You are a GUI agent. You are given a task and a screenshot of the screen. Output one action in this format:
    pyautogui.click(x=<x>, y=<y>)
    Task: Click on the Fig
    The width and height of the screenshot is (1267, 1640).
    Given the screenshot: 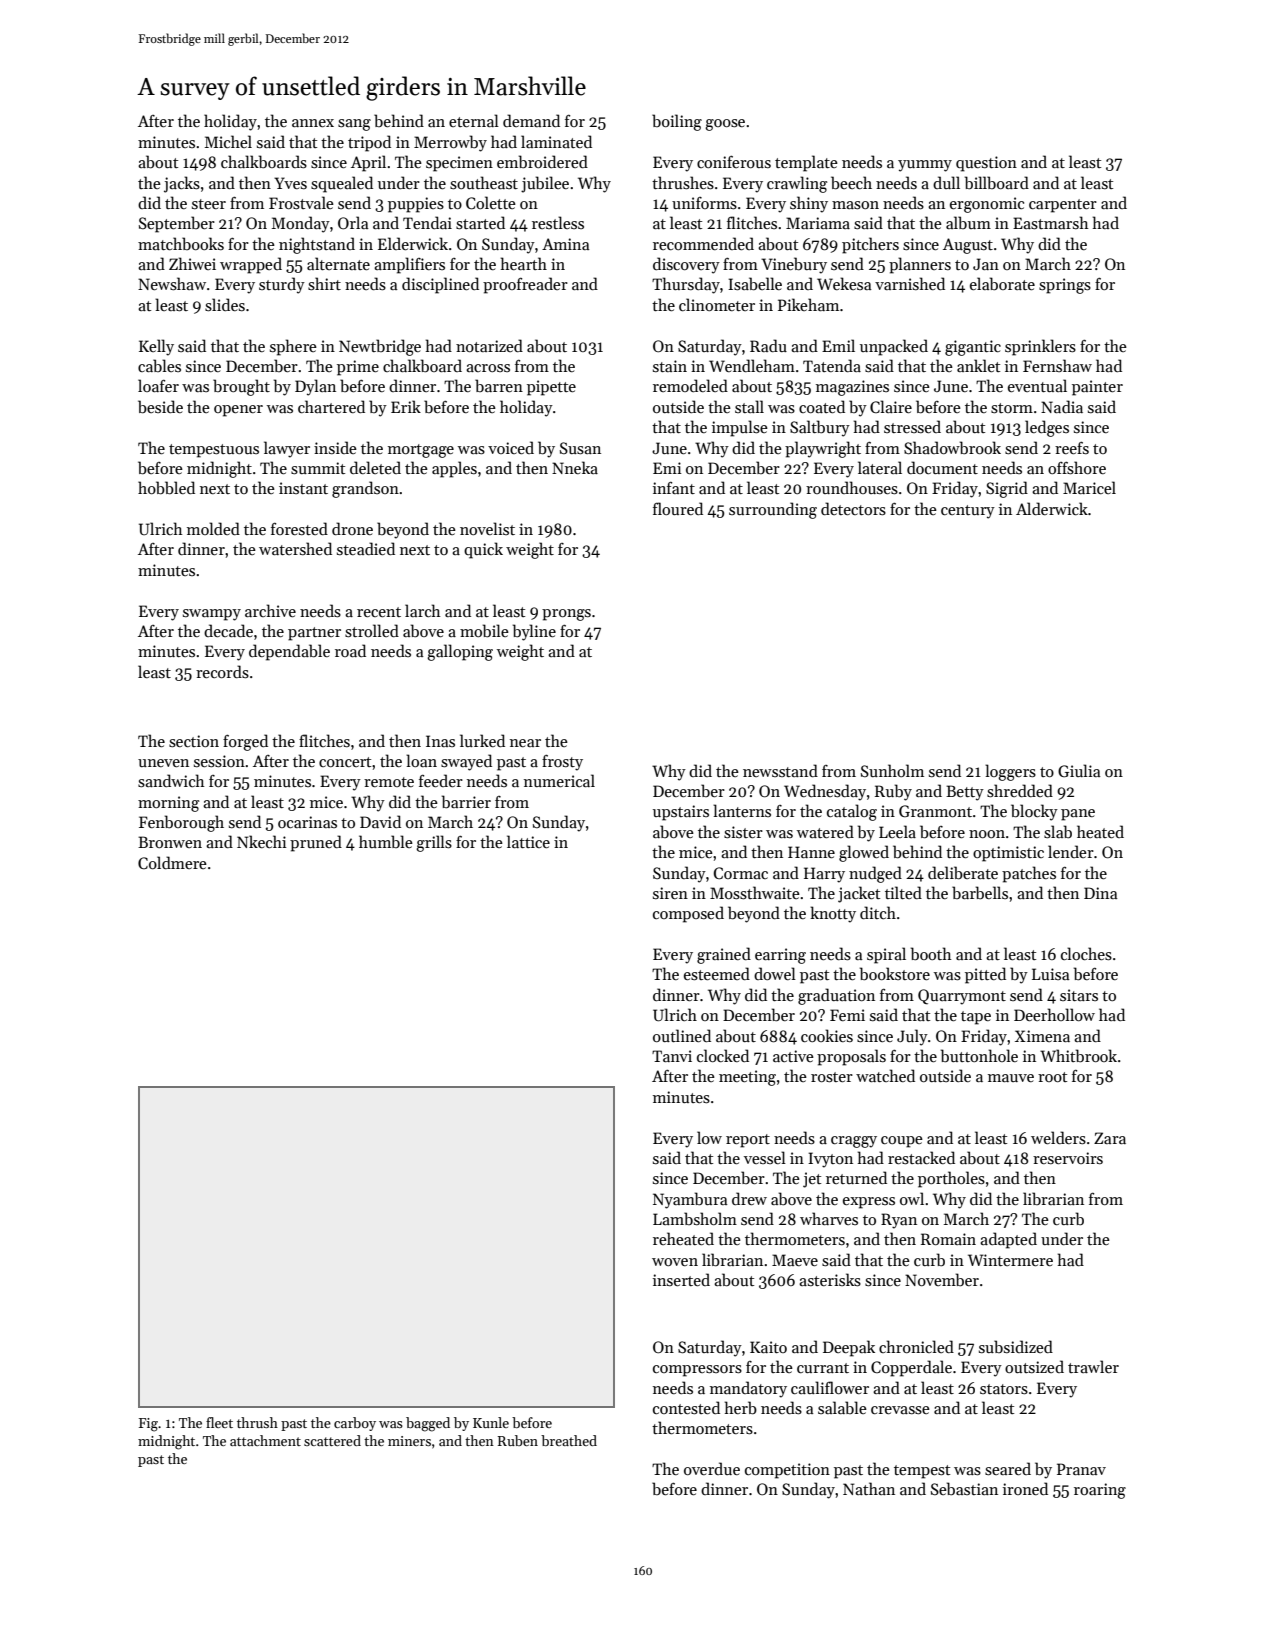 What is the action you would take?
    pyautogui.click(x=148, y=1425)
